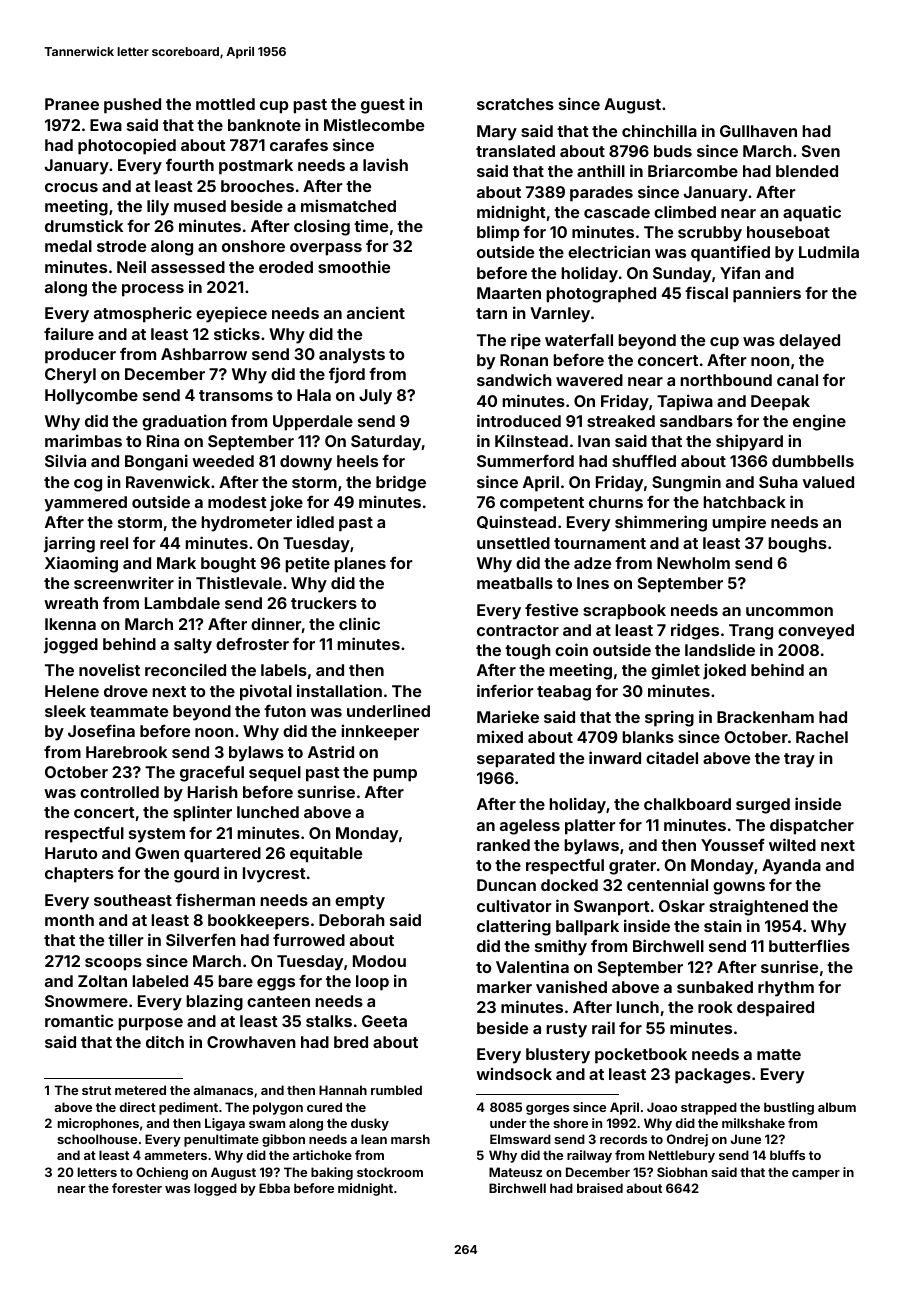 The width and height of the screenshot is (908, 1316). Describe the element at coordinates (114, 543) in the screenshot. I see `reel` at that location.
